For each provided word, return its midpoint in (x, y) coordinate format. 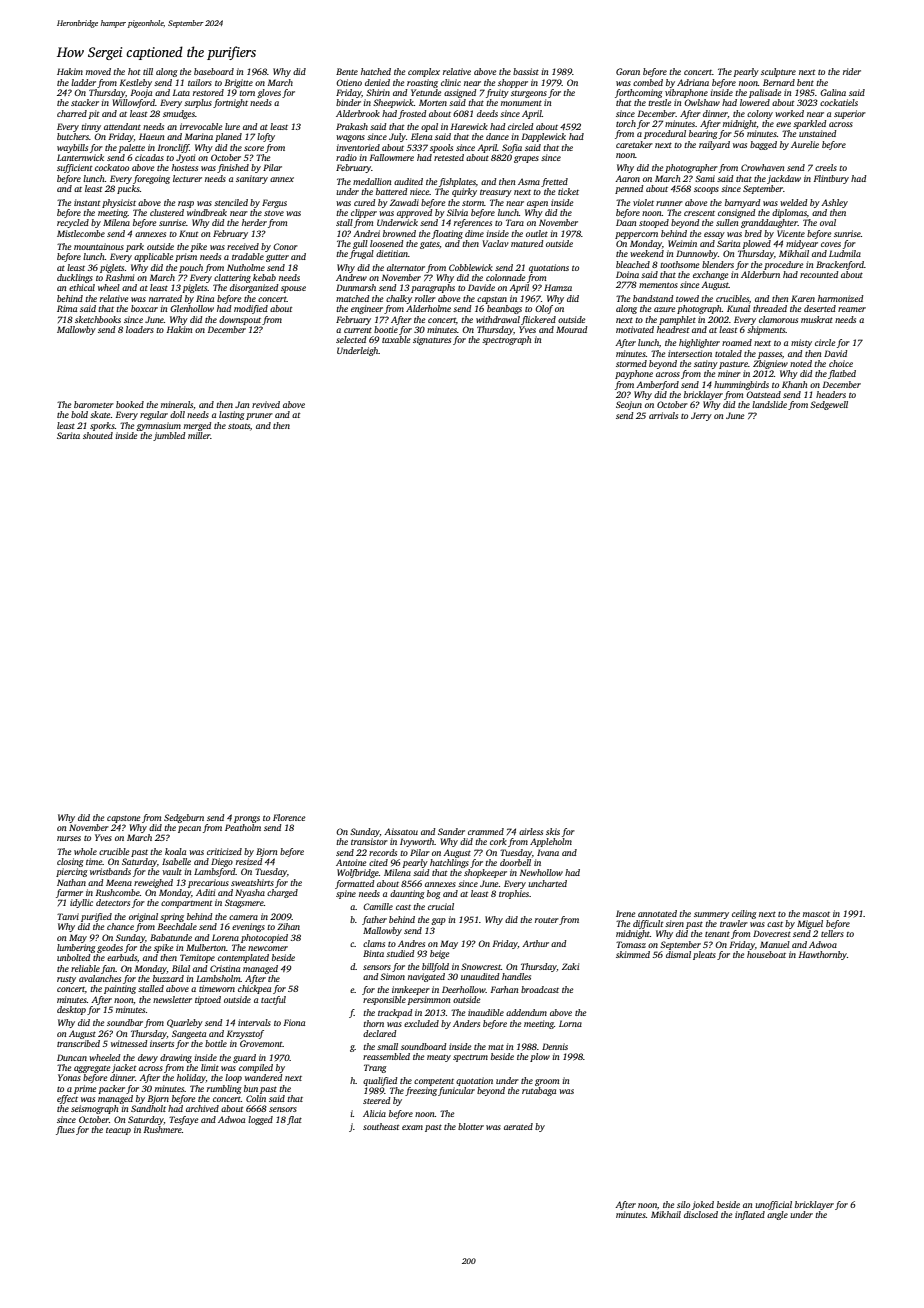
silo (683, 1204)
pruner (259, 416)
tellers (832, 933)
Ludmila (845, 253)
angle (777, 1215)
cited (378, 862)
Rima (67, 308)
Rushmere (162, 1129)
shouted (98, 435)
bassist (526, 71)
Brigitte (239, 83)
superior (850, 114)
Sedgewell (829, 405)
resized (249, 861)
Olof (544, 309)
